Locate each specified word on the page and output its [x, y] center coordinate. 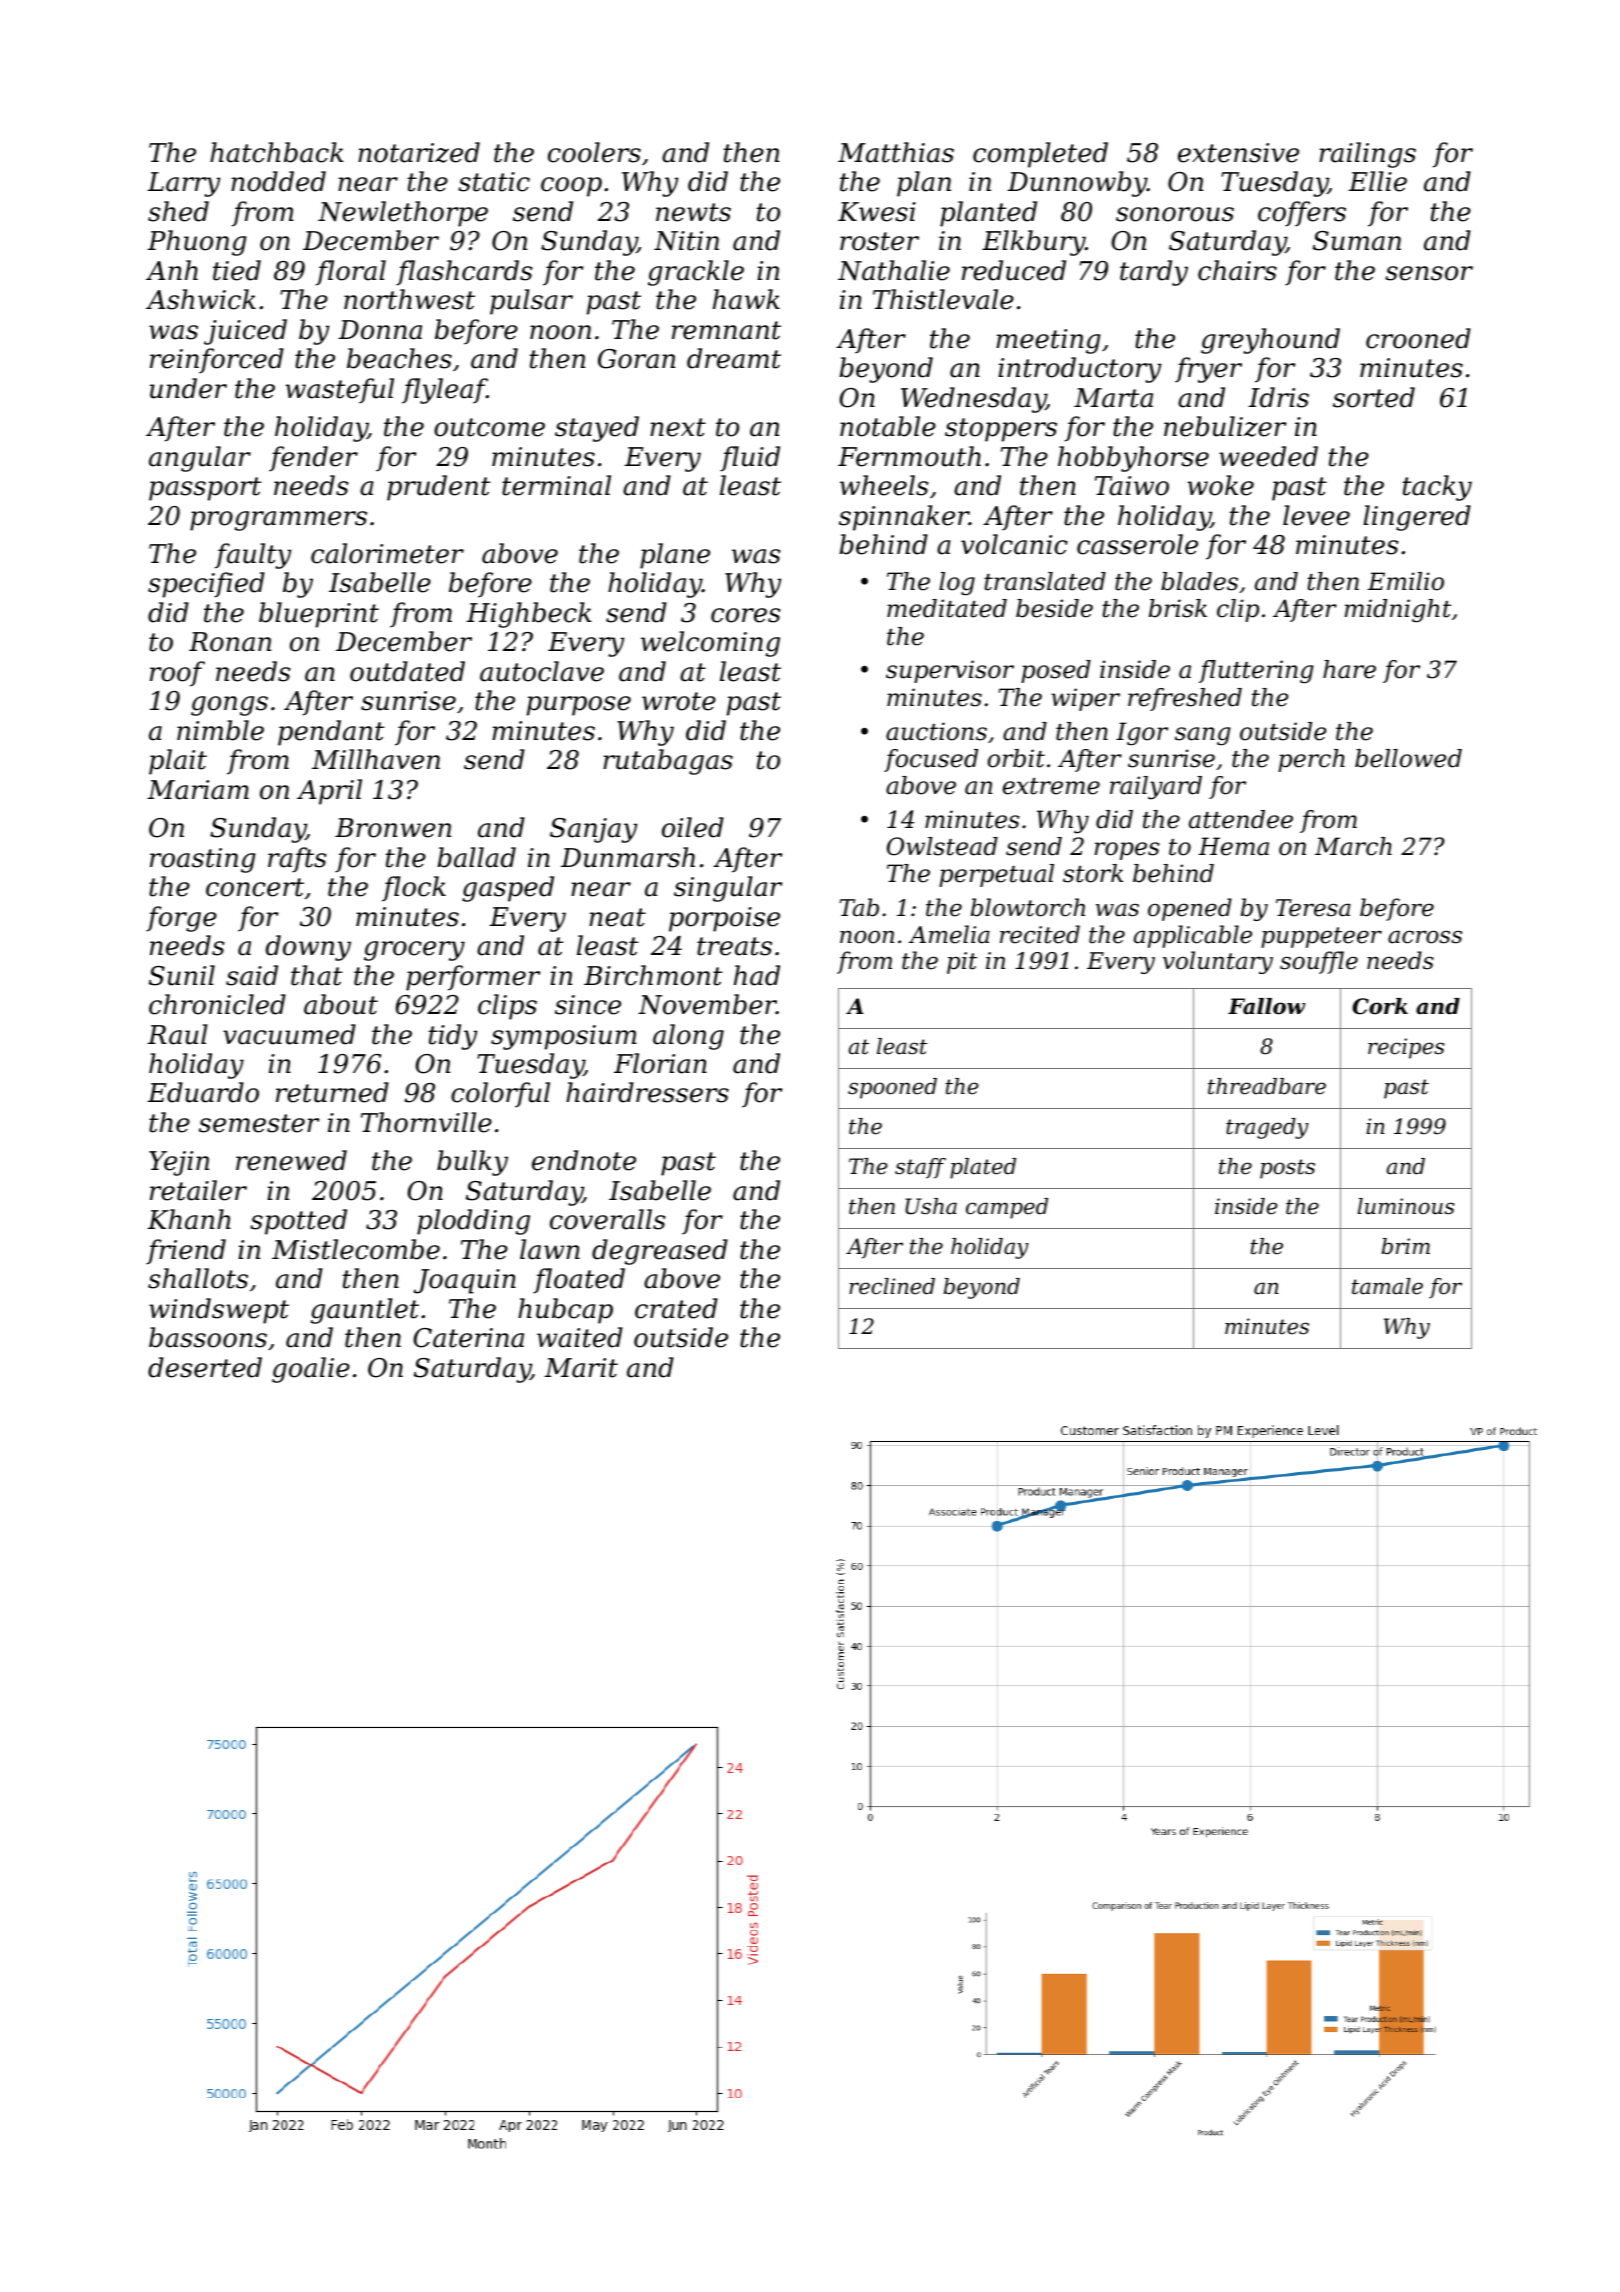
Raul [177, 1034]
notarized [419, 152]
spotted [298, 1222]
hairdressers [647, 1092]
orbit [1016, 758]
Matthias [896, 152]
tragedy [1267, 1128]
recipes [1406, 1048]
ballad [476, 857]
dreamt [734, 358]
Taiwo [1132, 486]
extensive [1238, 153]
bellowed [1408, 758]
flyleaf [444, 391]
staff [920, 1168]
